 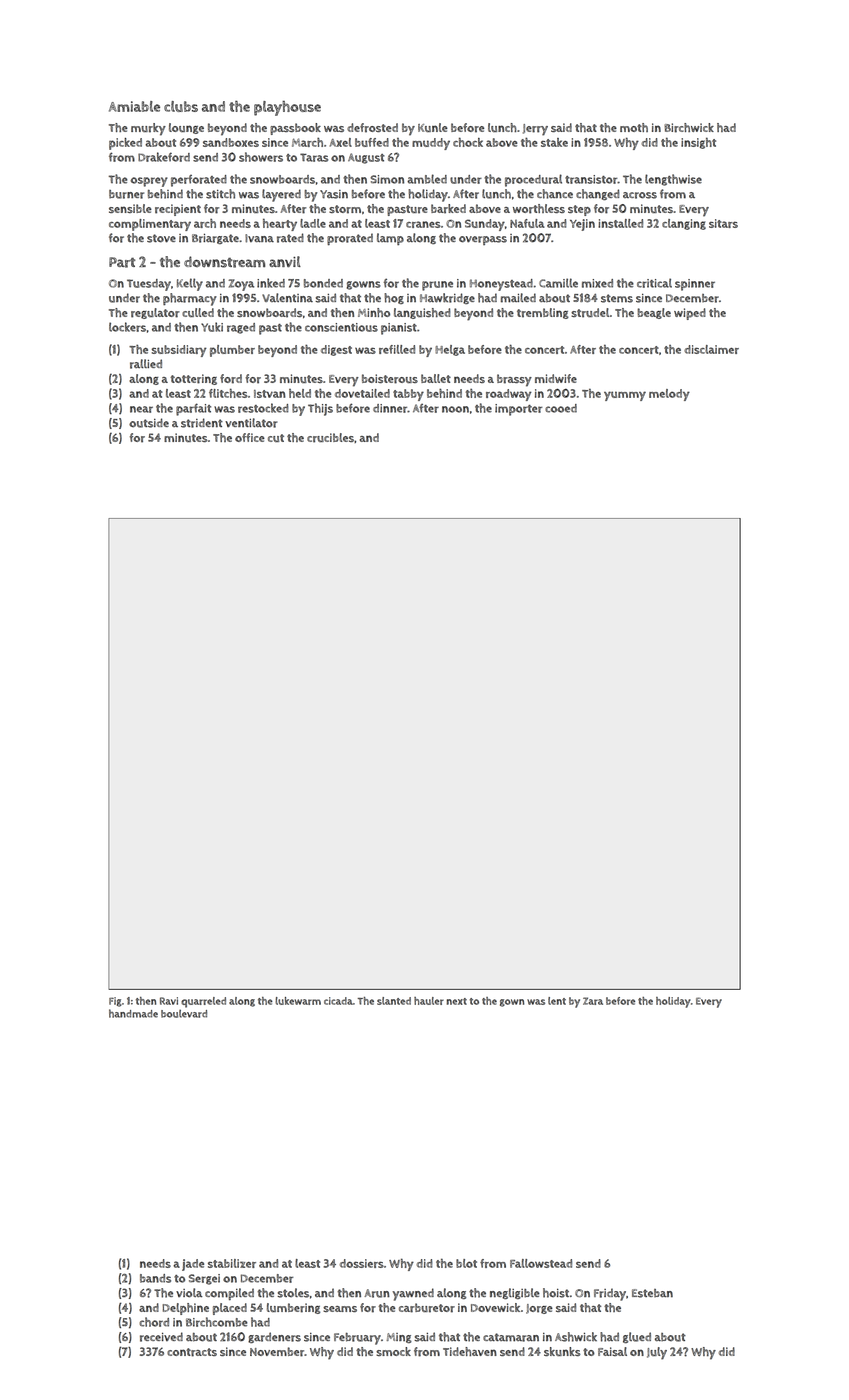 I want to click on Tidehaven, so click(x=470, y=1351).
